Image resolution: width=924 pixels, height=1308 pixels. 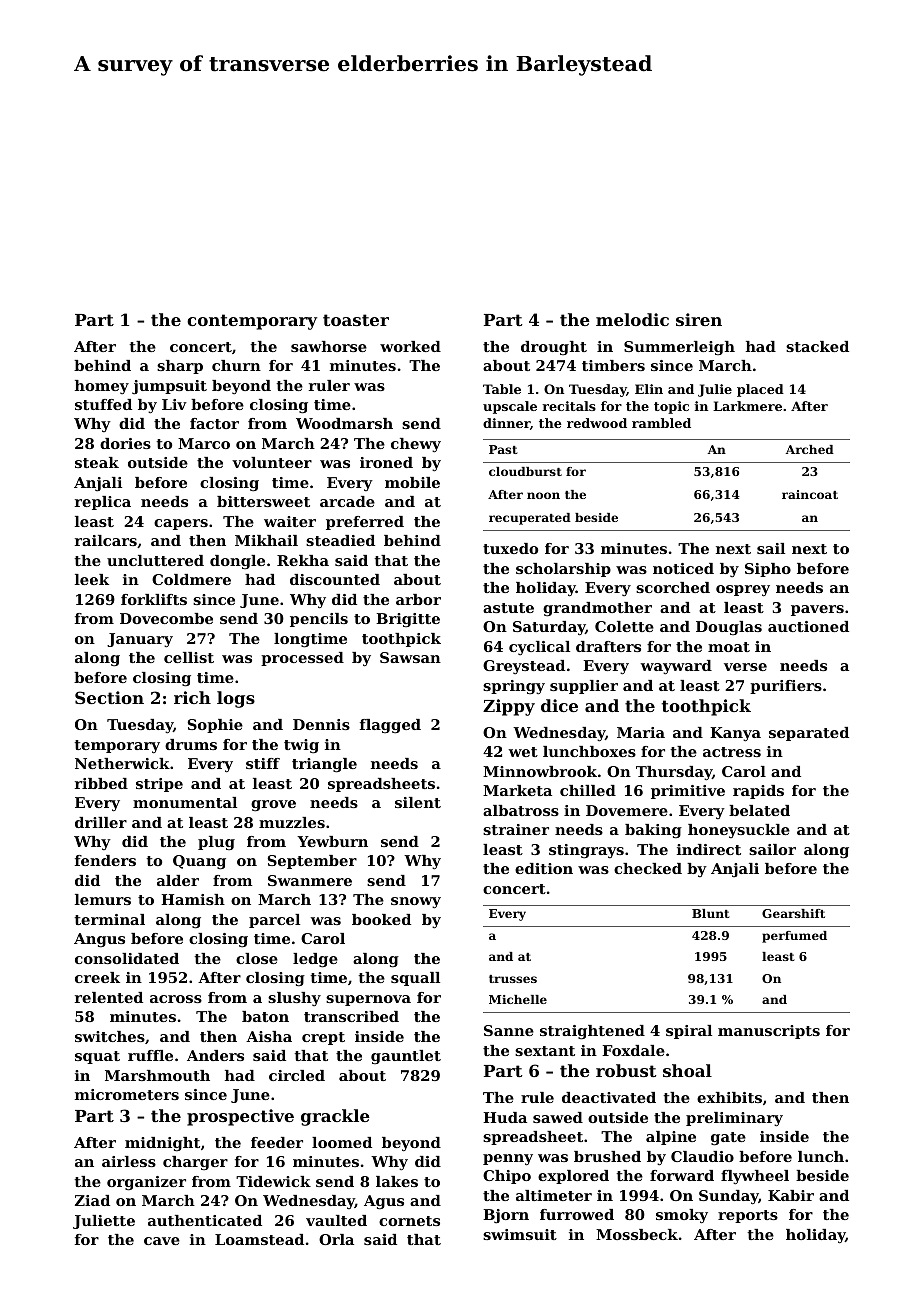 I want to click on cloudburst, so click(x=525, y=471).
